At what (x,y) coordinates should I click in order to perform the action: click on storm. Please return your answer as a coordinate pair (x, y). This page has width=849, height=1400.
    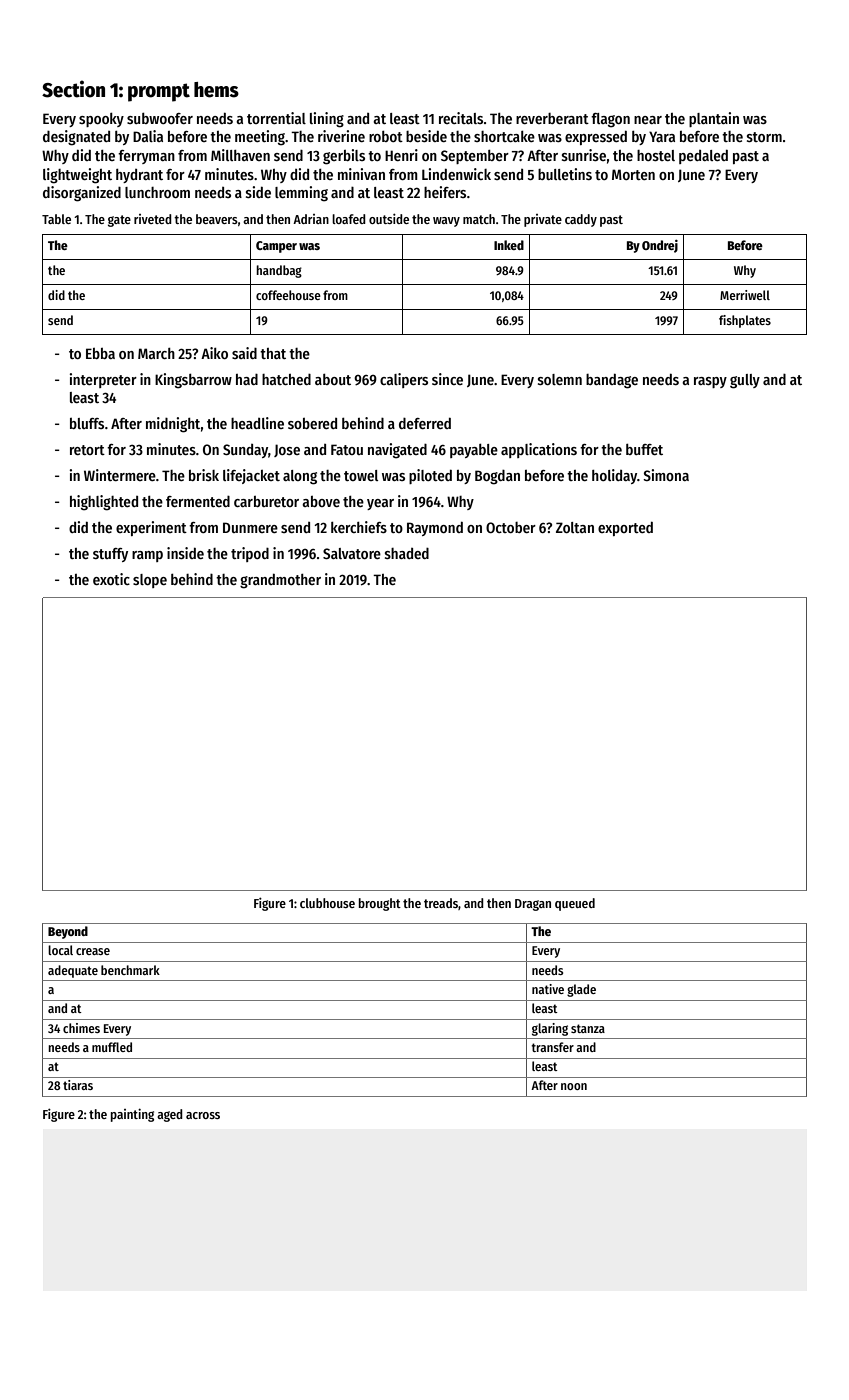
    Looking at the image, I should click on (764, 137).
